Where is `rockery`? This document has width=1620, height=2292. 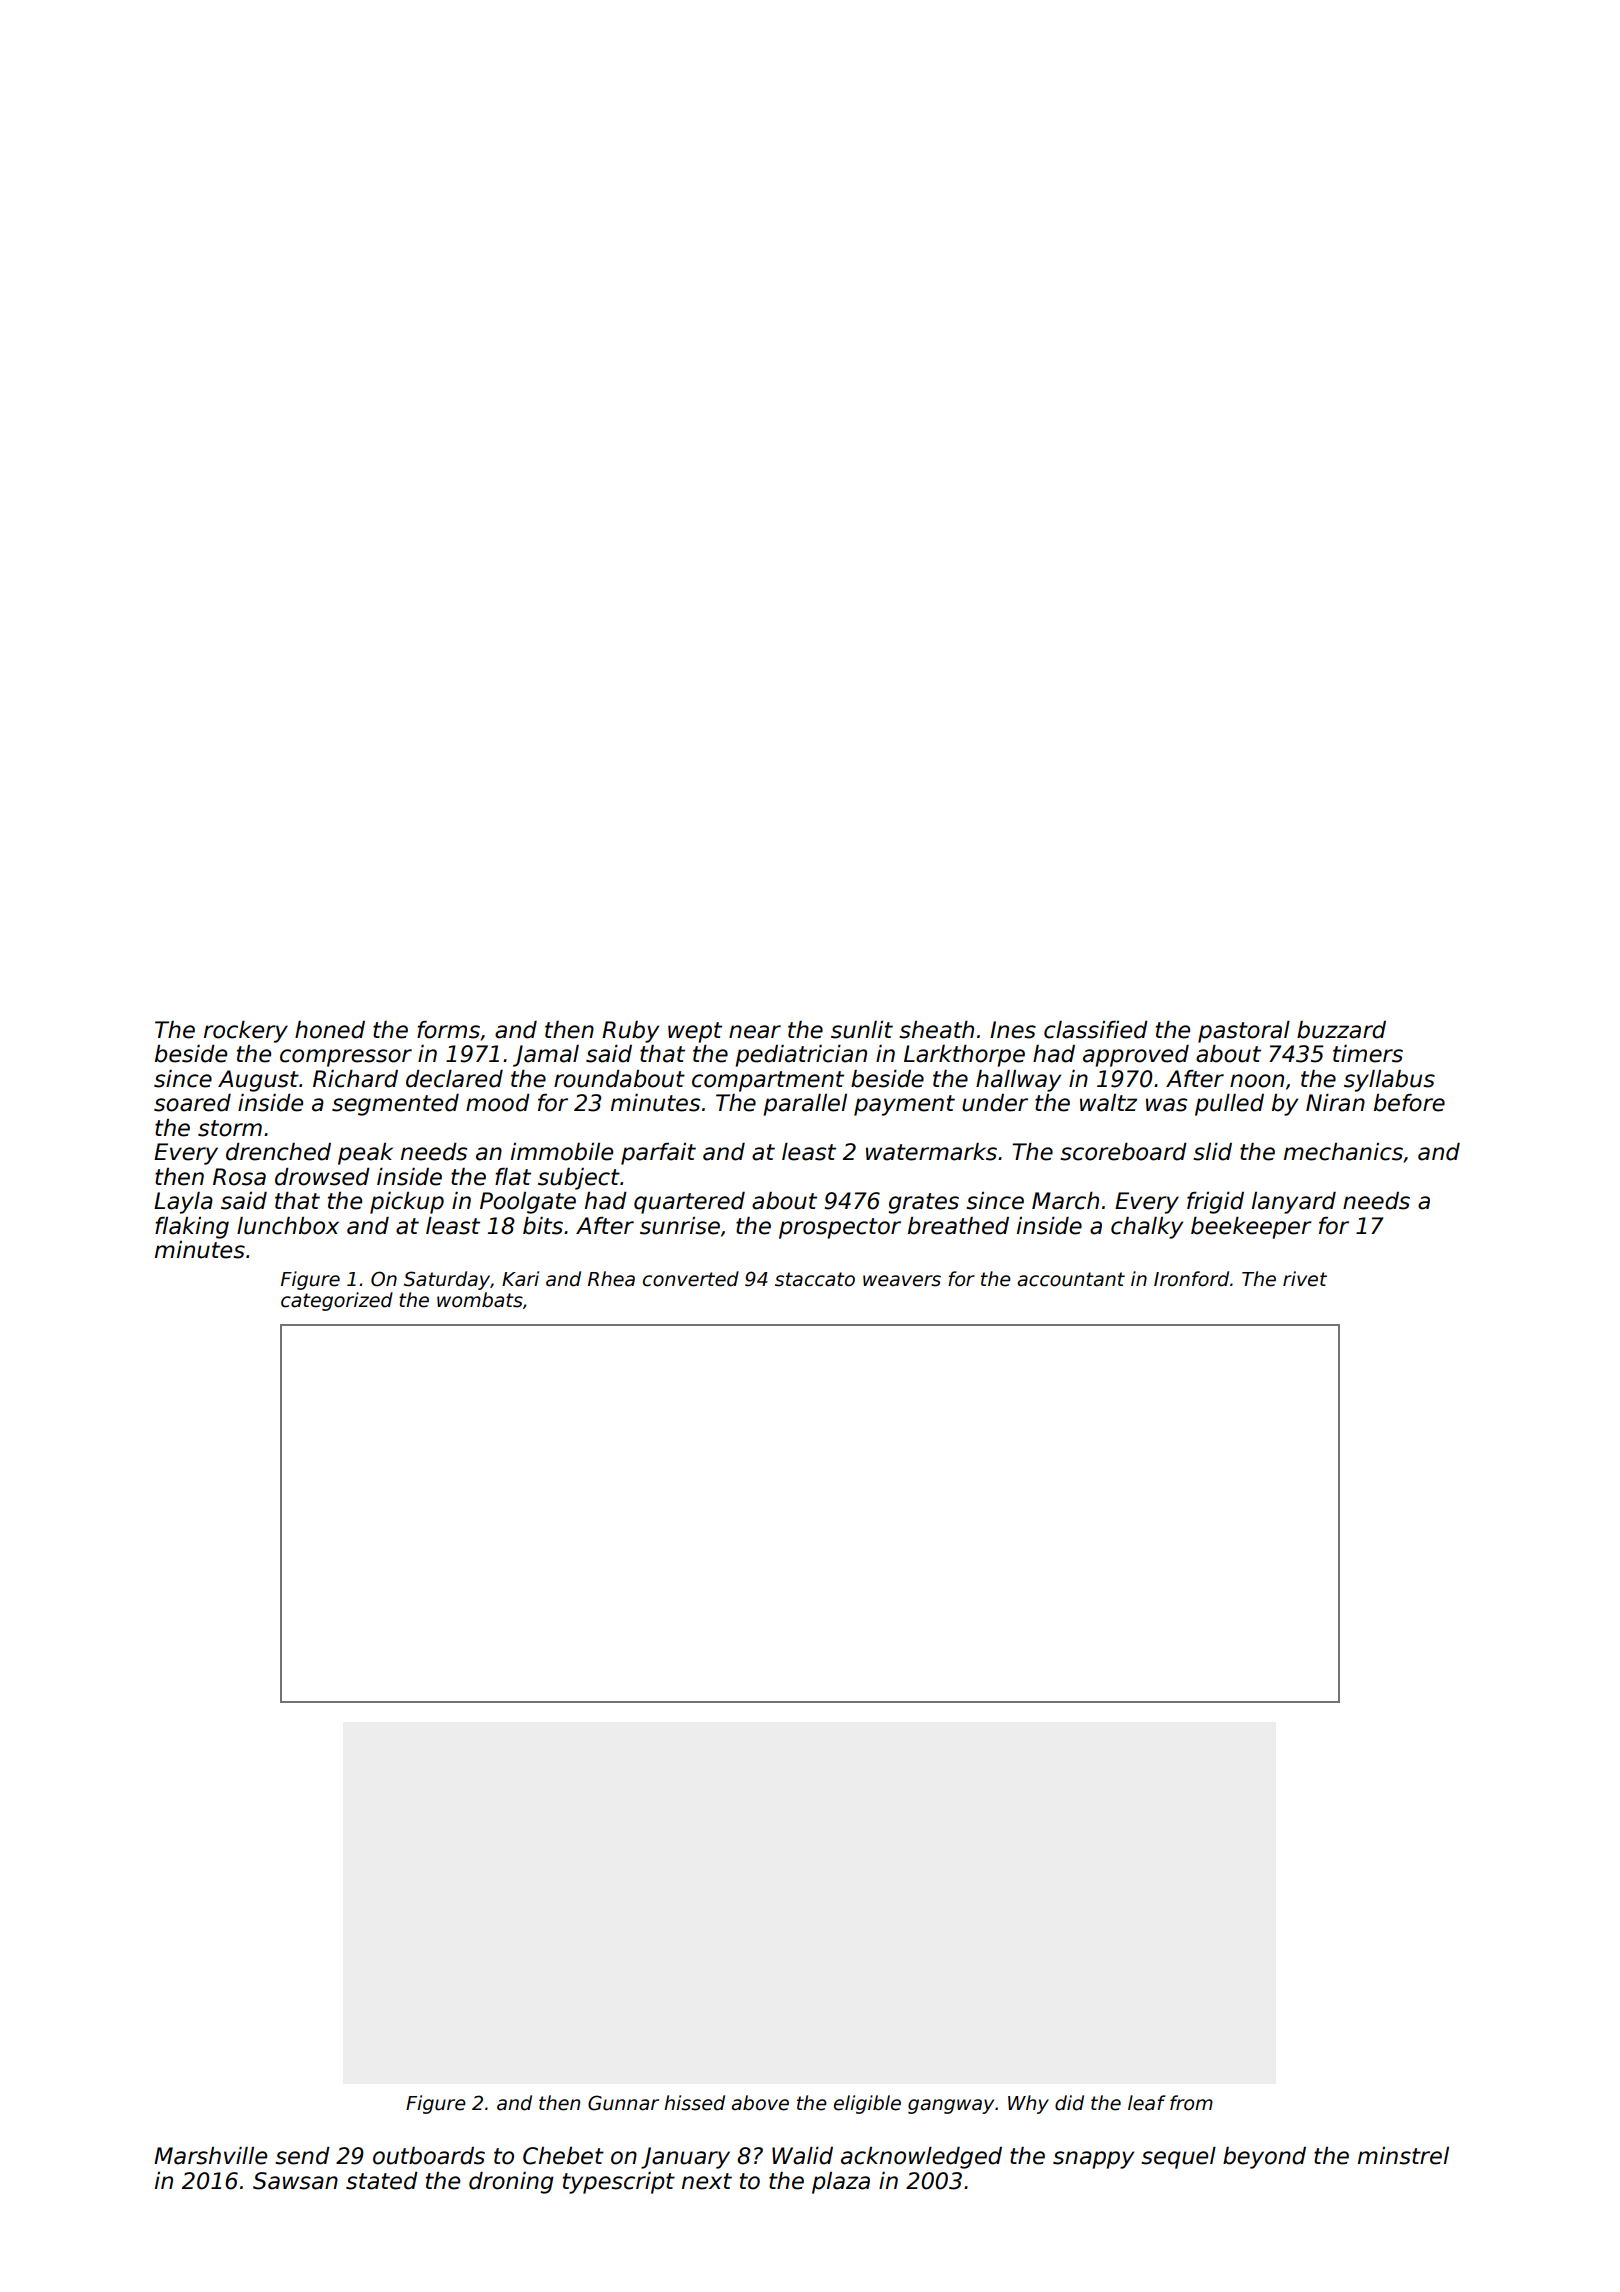
rockery is located at coordinates (246, 1032).
